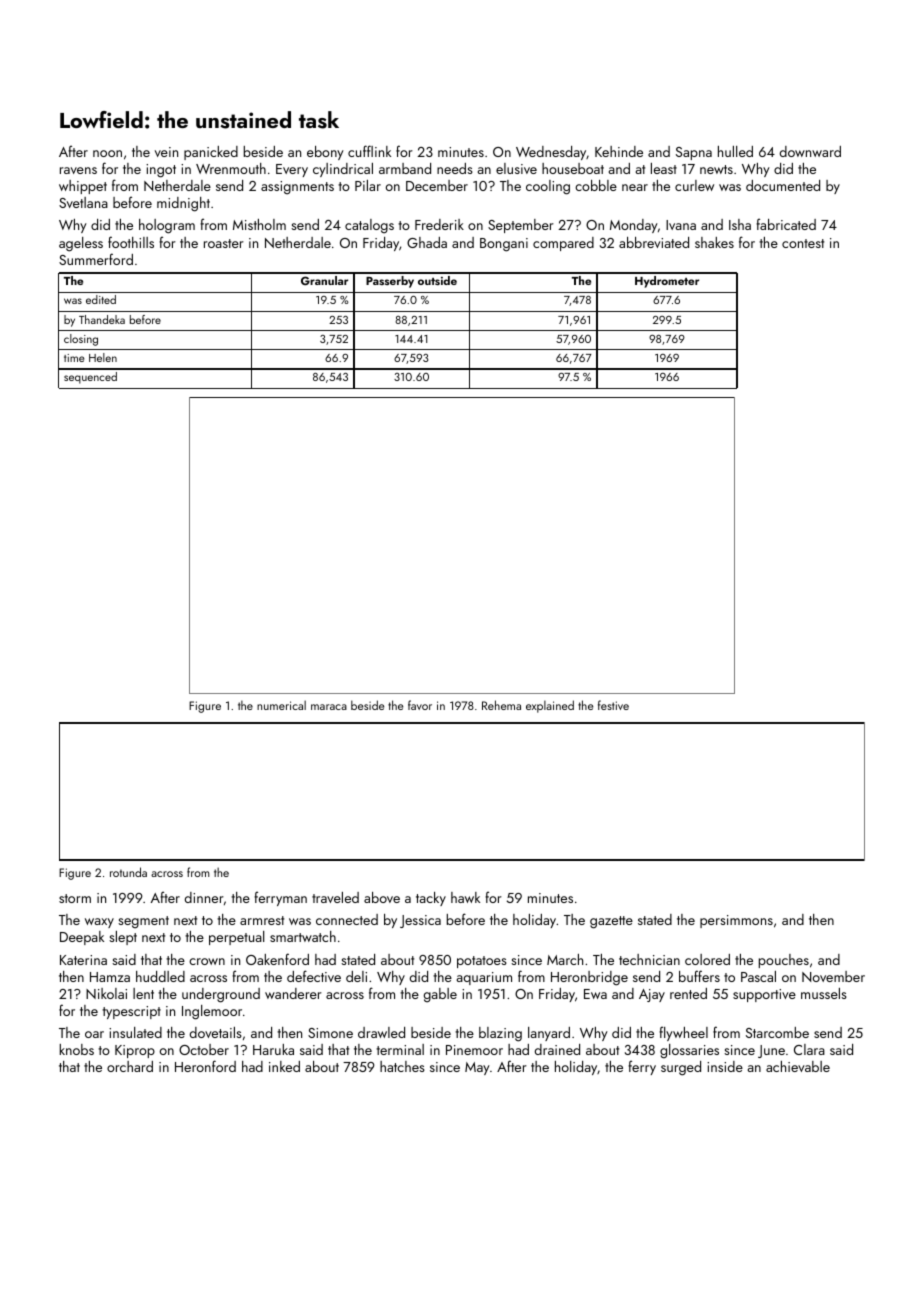 This screenshot has width=924, height=1308. Describe the element at coordinates (211, 153) in the screenshot. I see `panicked` at that location.
